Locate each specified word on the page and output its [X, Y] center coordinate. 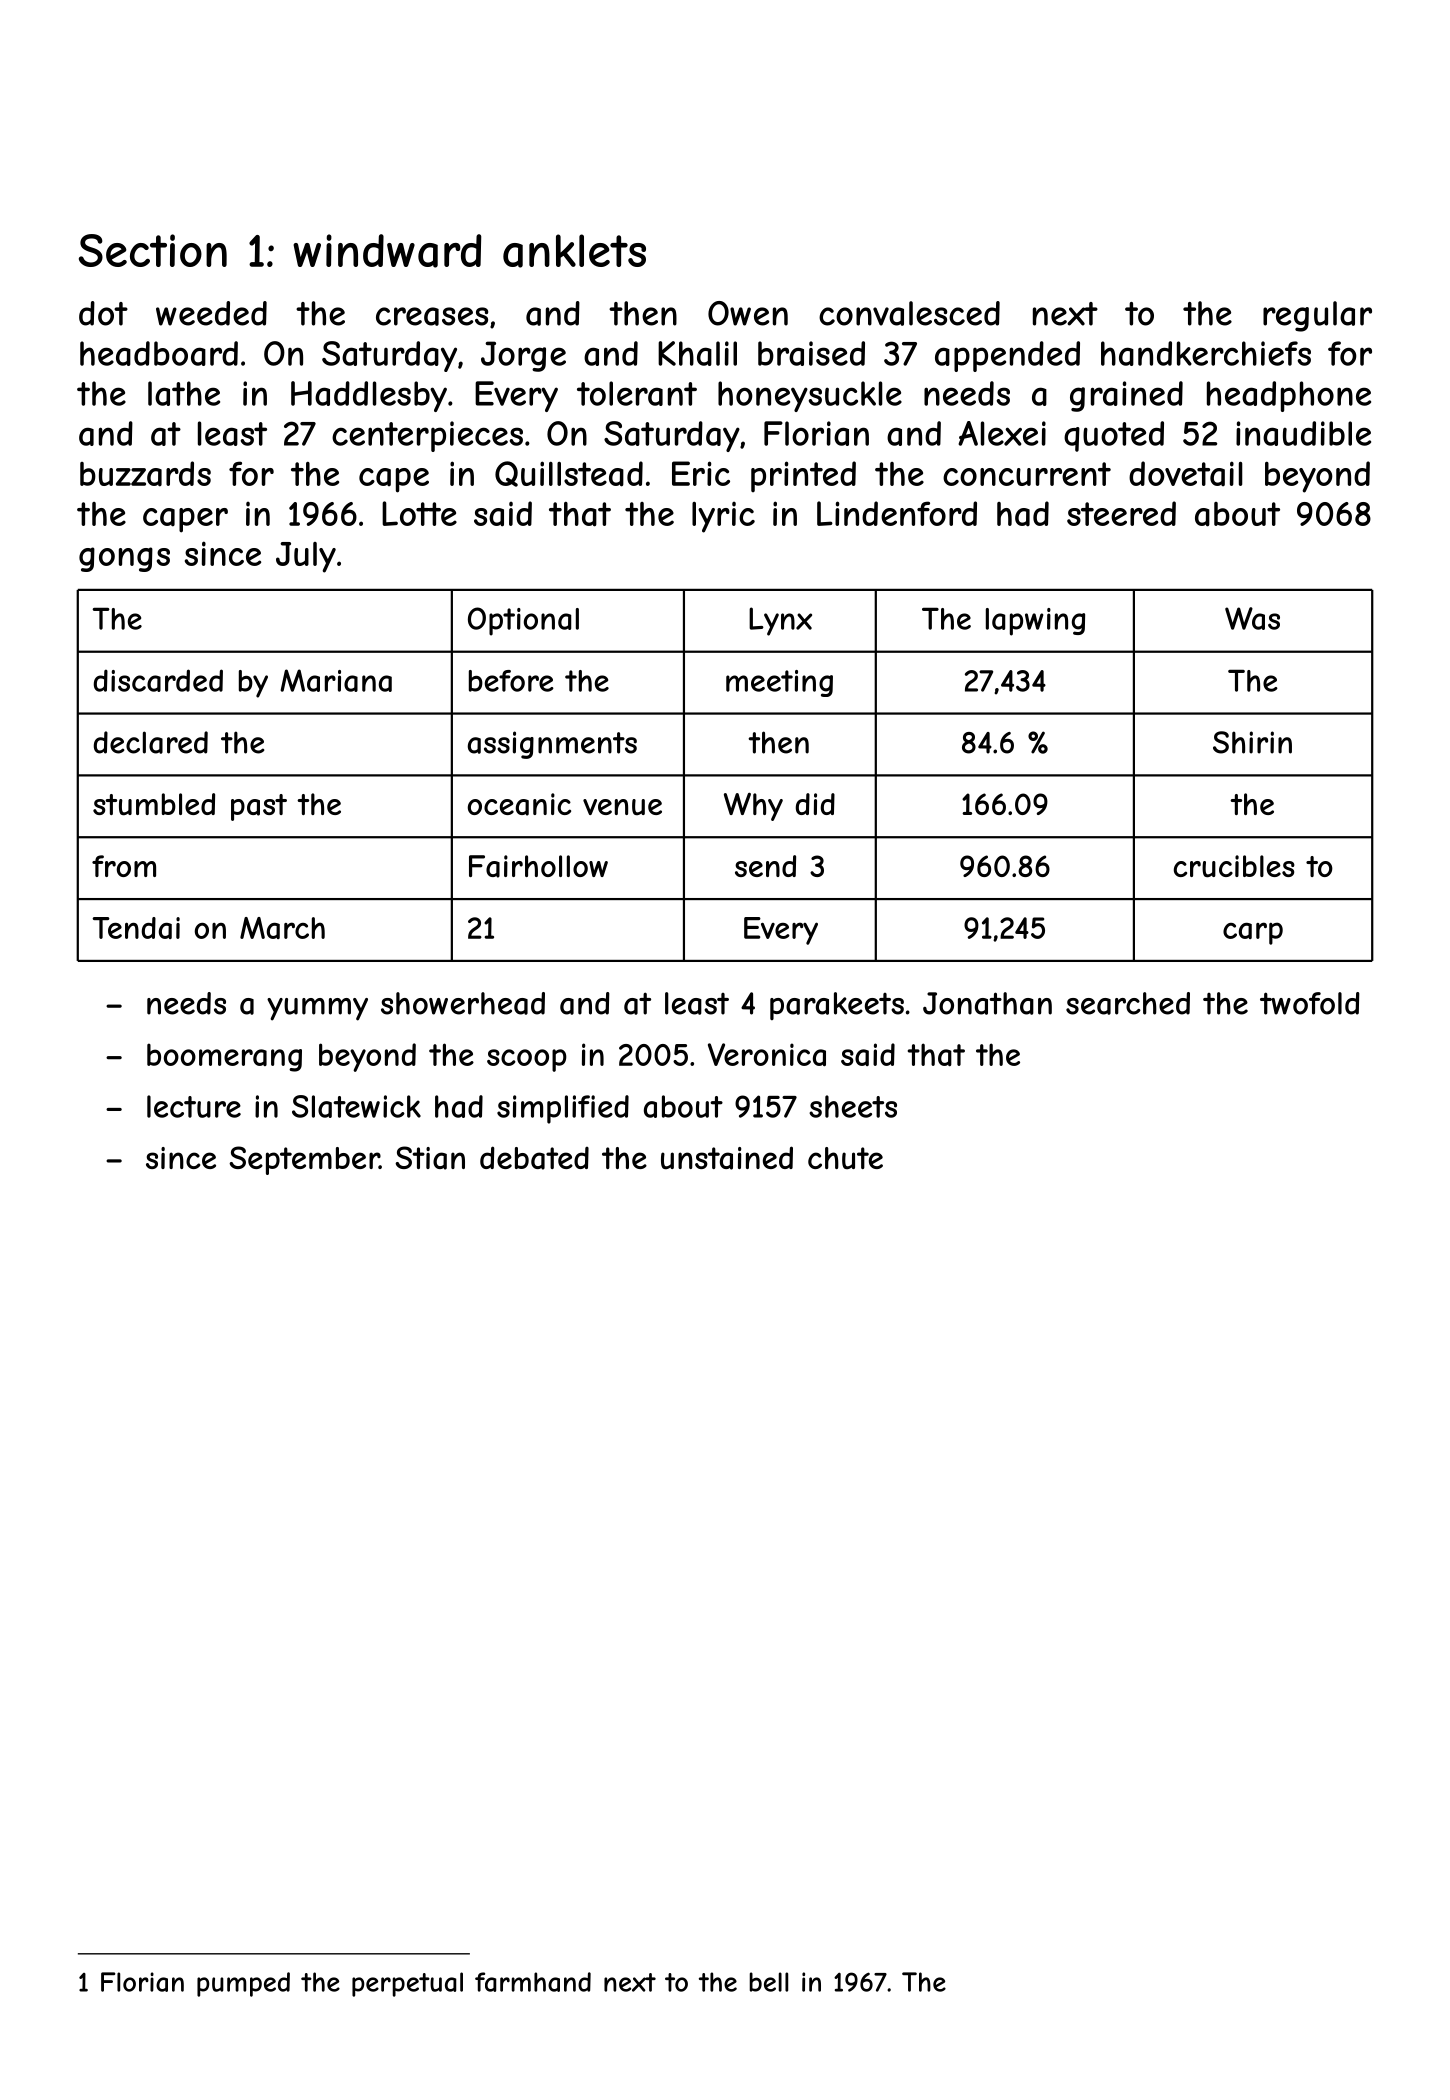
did [815, 804]
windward [387, 251]
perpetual [407, 1984]
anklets [574, 251]
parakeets [837, 1006]
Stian [430, 1158]
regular [1317, 316]
